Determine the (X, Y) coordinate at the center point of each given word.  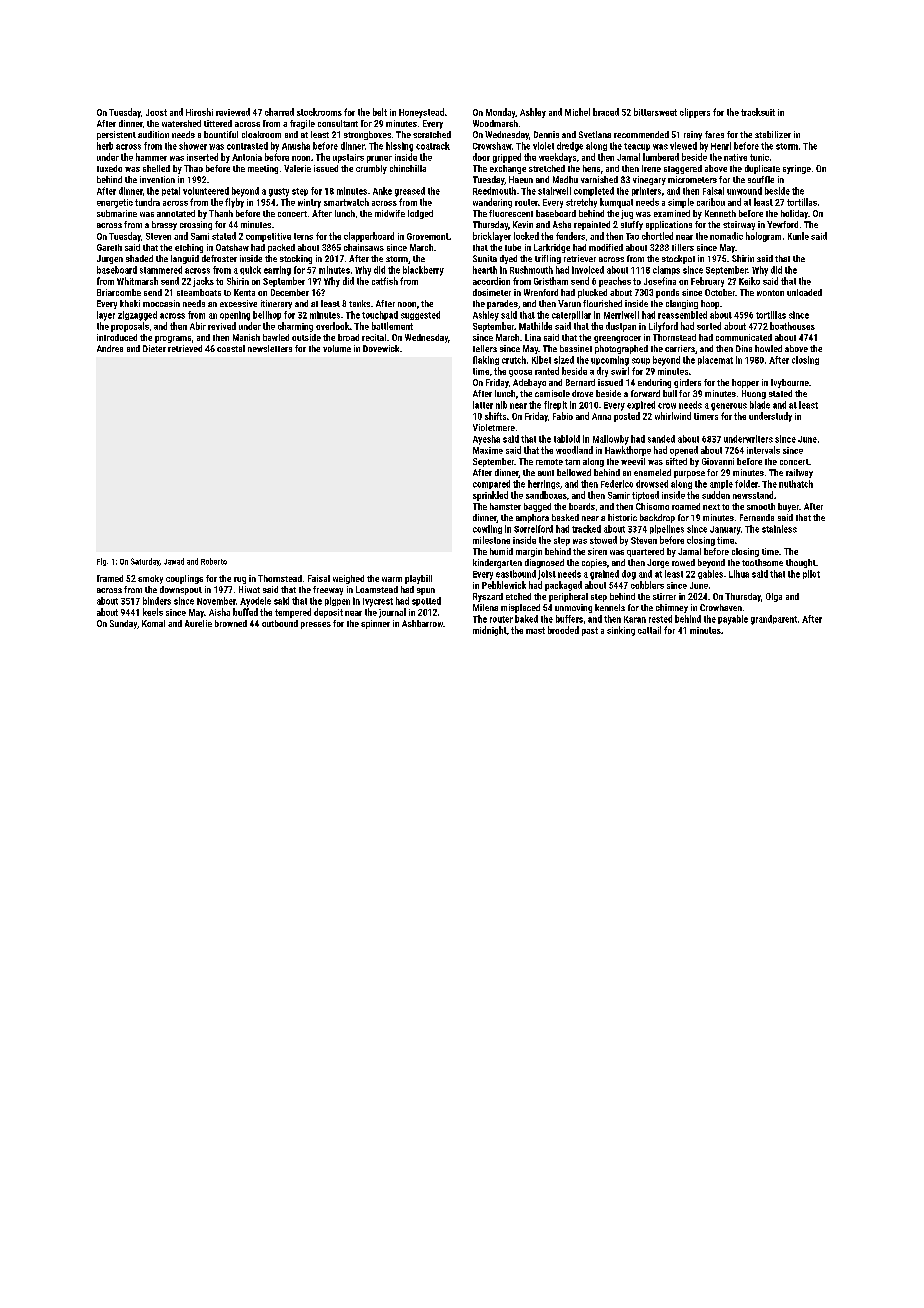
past (590, 631)
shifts (495, 416)
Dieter (154, 348)
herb (105, 146)
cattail (649, 630)
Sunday (123, 624)
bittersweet (655, 112)
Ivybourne (790, 383)
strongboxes (367, 135)
